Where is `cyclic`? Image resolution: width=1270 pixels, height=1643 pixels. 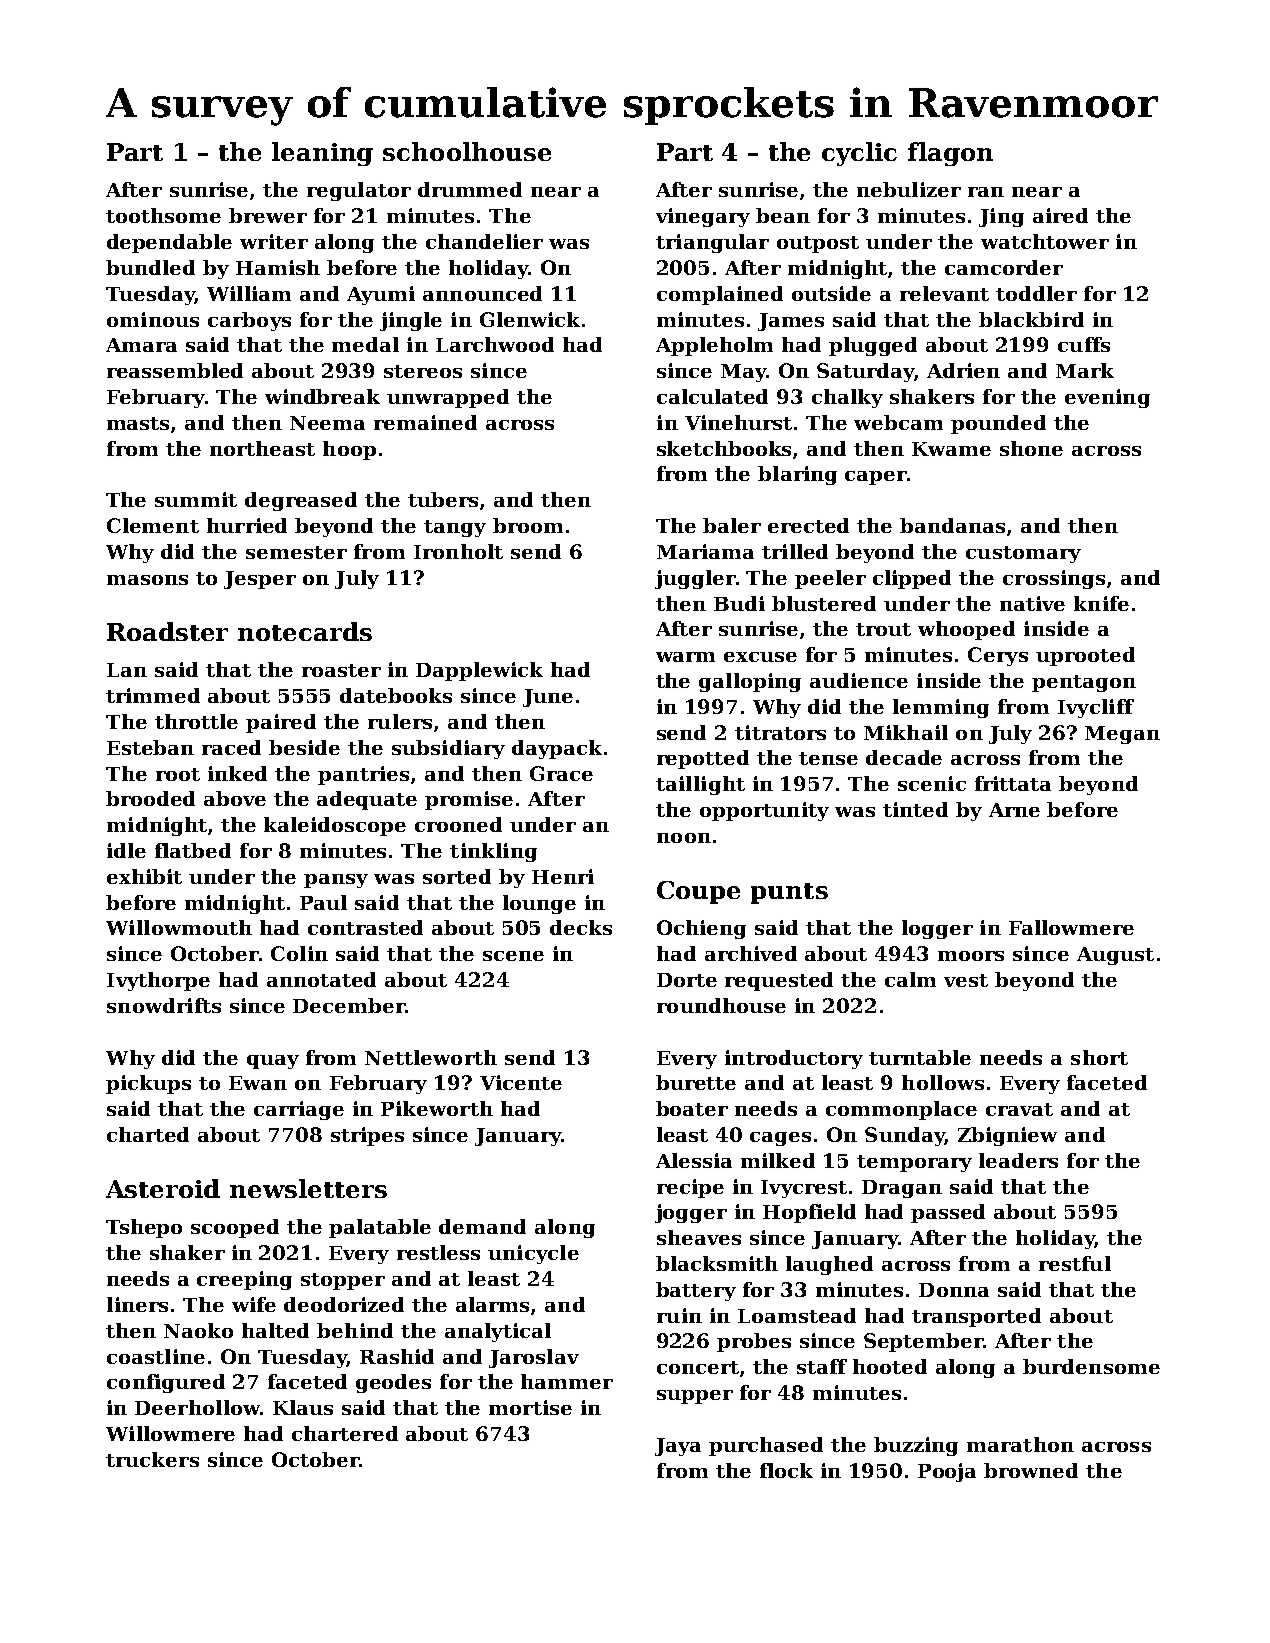 cyclic is located at coordinates (859, 154).
